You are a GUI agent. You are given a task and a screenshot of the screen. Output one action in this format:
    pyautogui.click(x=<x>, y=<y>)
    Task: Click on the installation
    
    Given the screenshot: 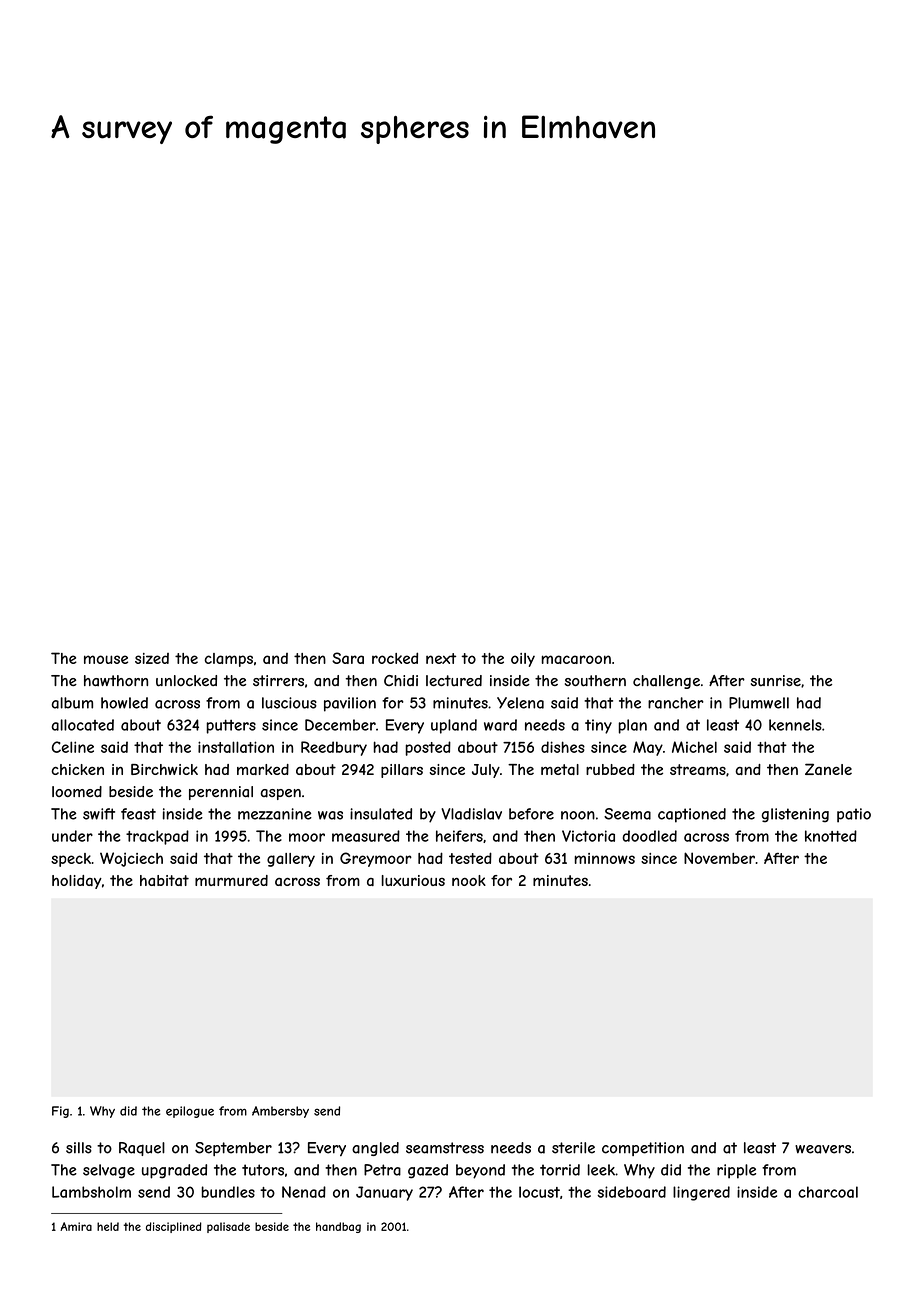 What is the action you would take?
    pyautogui.click(x=236, y=747)
